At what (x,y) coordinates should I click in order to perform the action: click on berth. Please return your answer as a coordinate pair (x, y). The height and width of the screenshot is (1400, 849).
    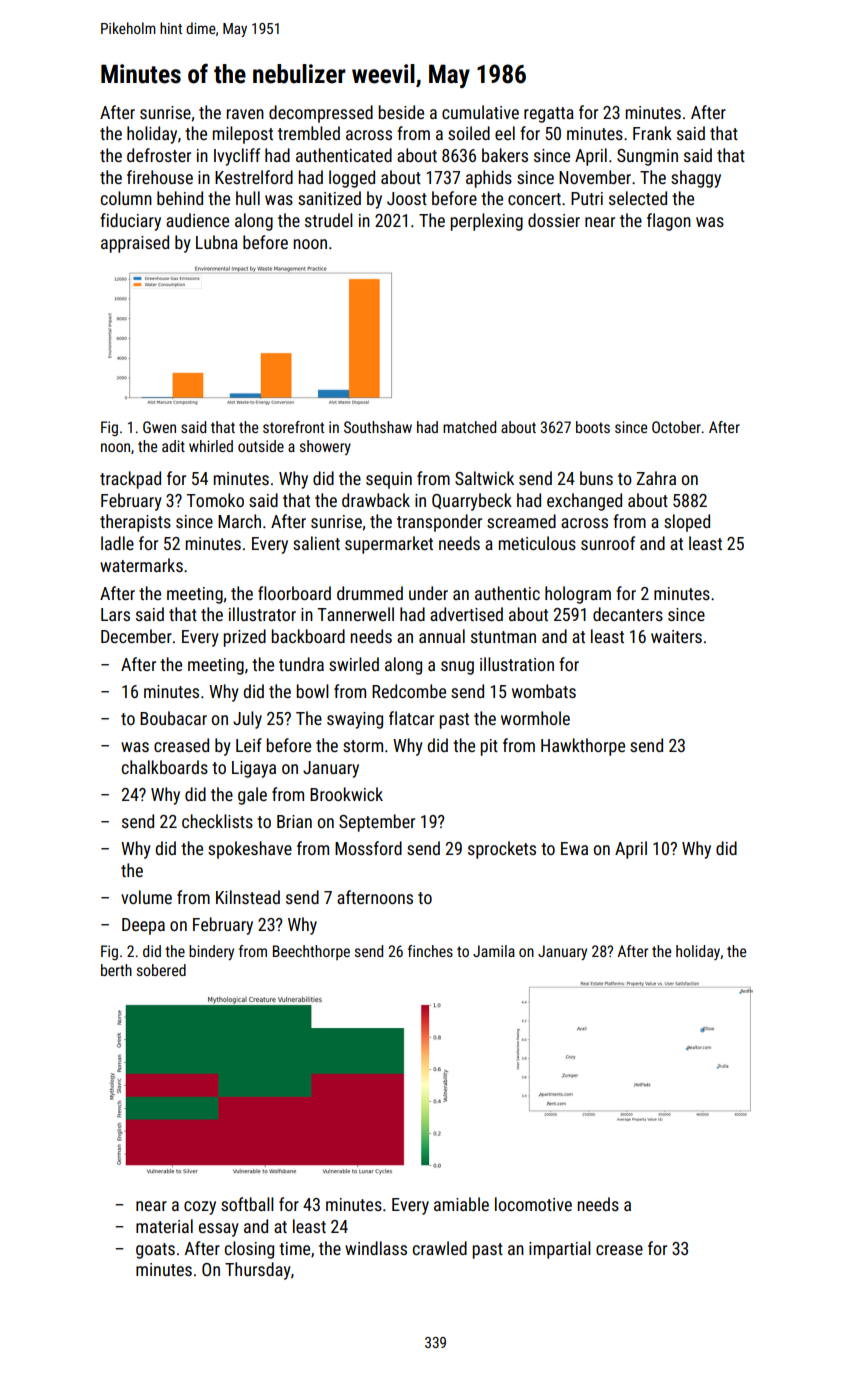
    Looking at the image, I should click on (116, 970).
